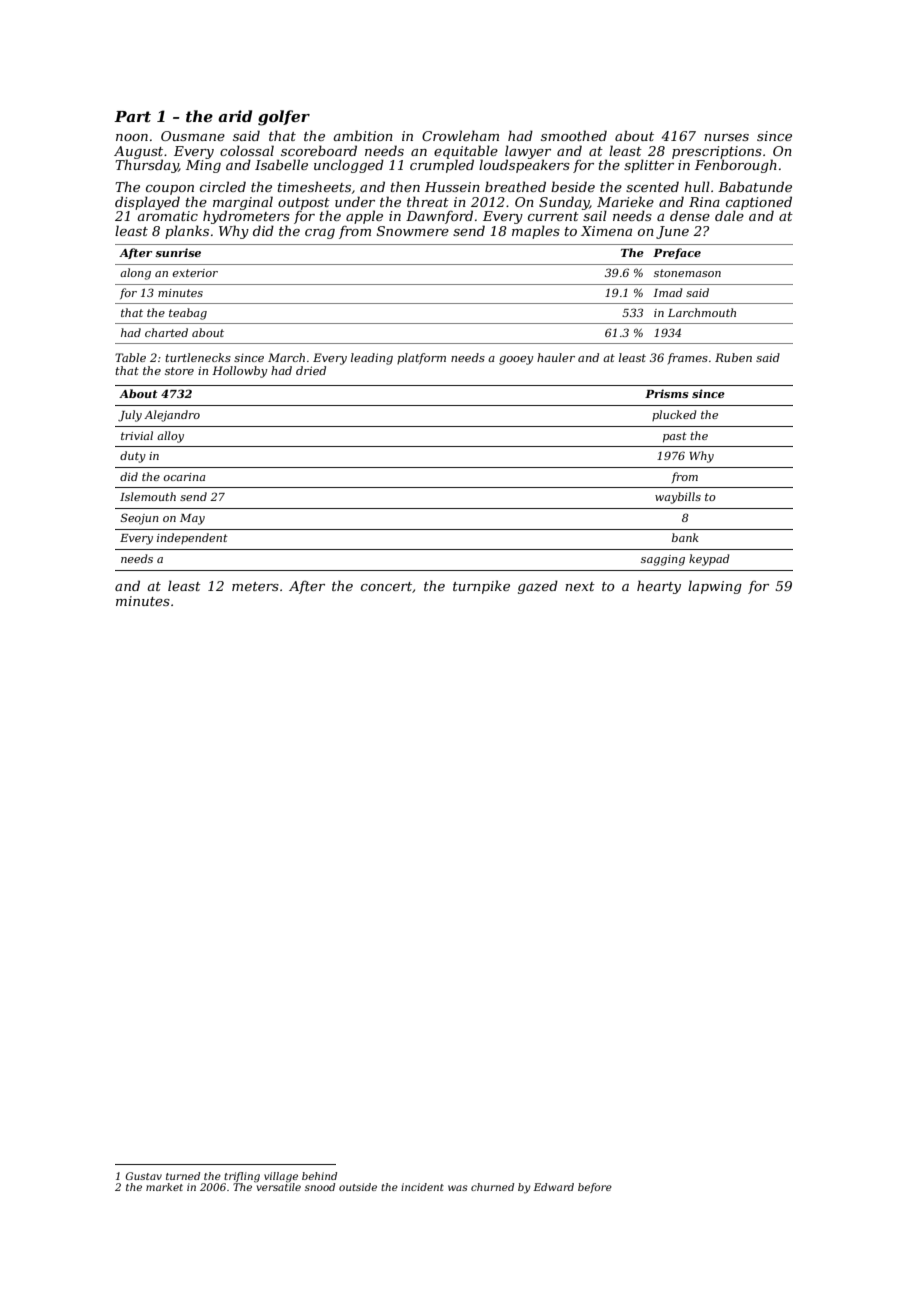 The height and width of the image is (1316, 908). What do you see at coordinates (164, 1187) in the image?
I see `market` at bounding box center [164, 1187].
